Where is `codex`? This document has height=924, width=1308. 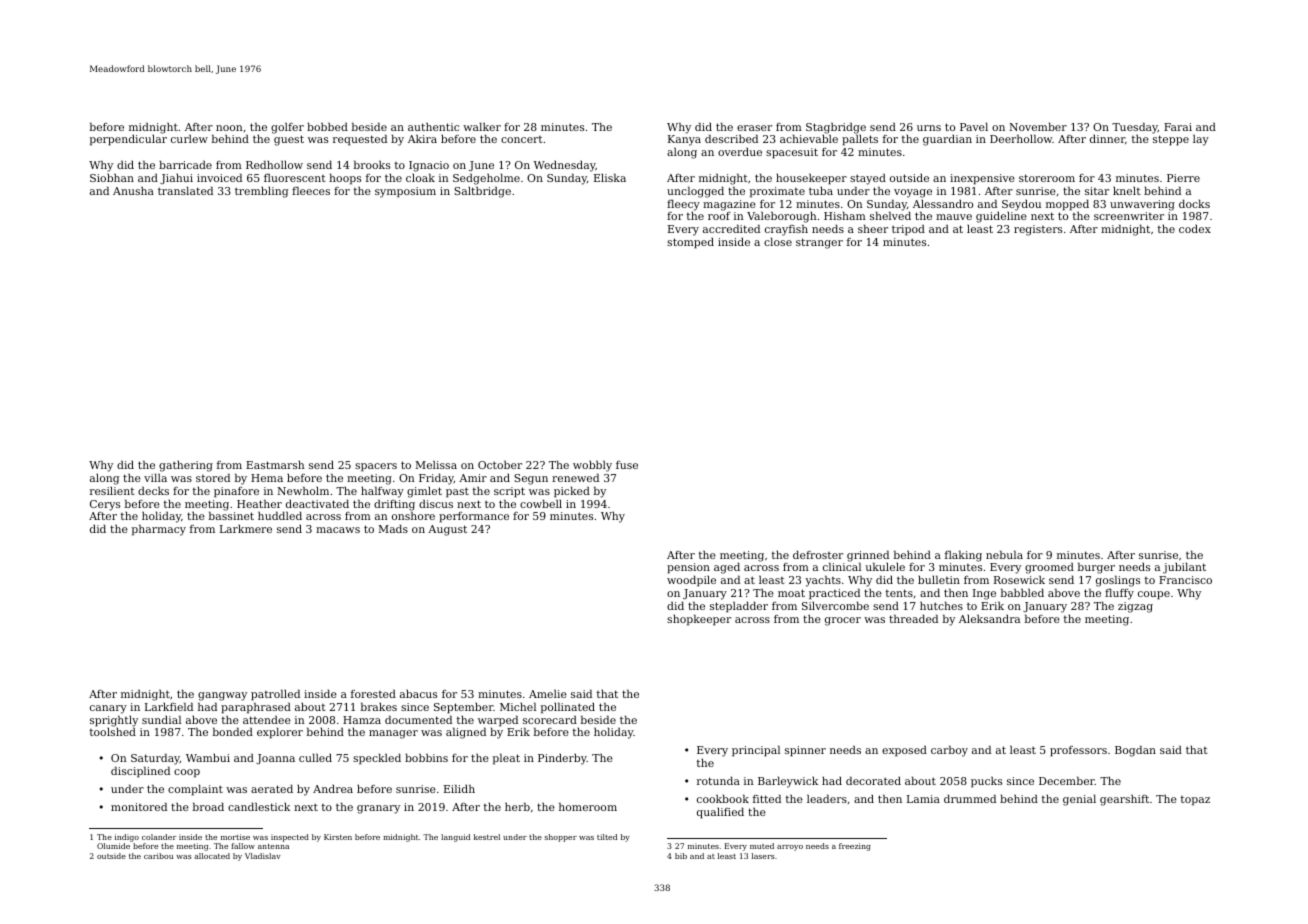 codex is located at coordinates (1195, 229).
